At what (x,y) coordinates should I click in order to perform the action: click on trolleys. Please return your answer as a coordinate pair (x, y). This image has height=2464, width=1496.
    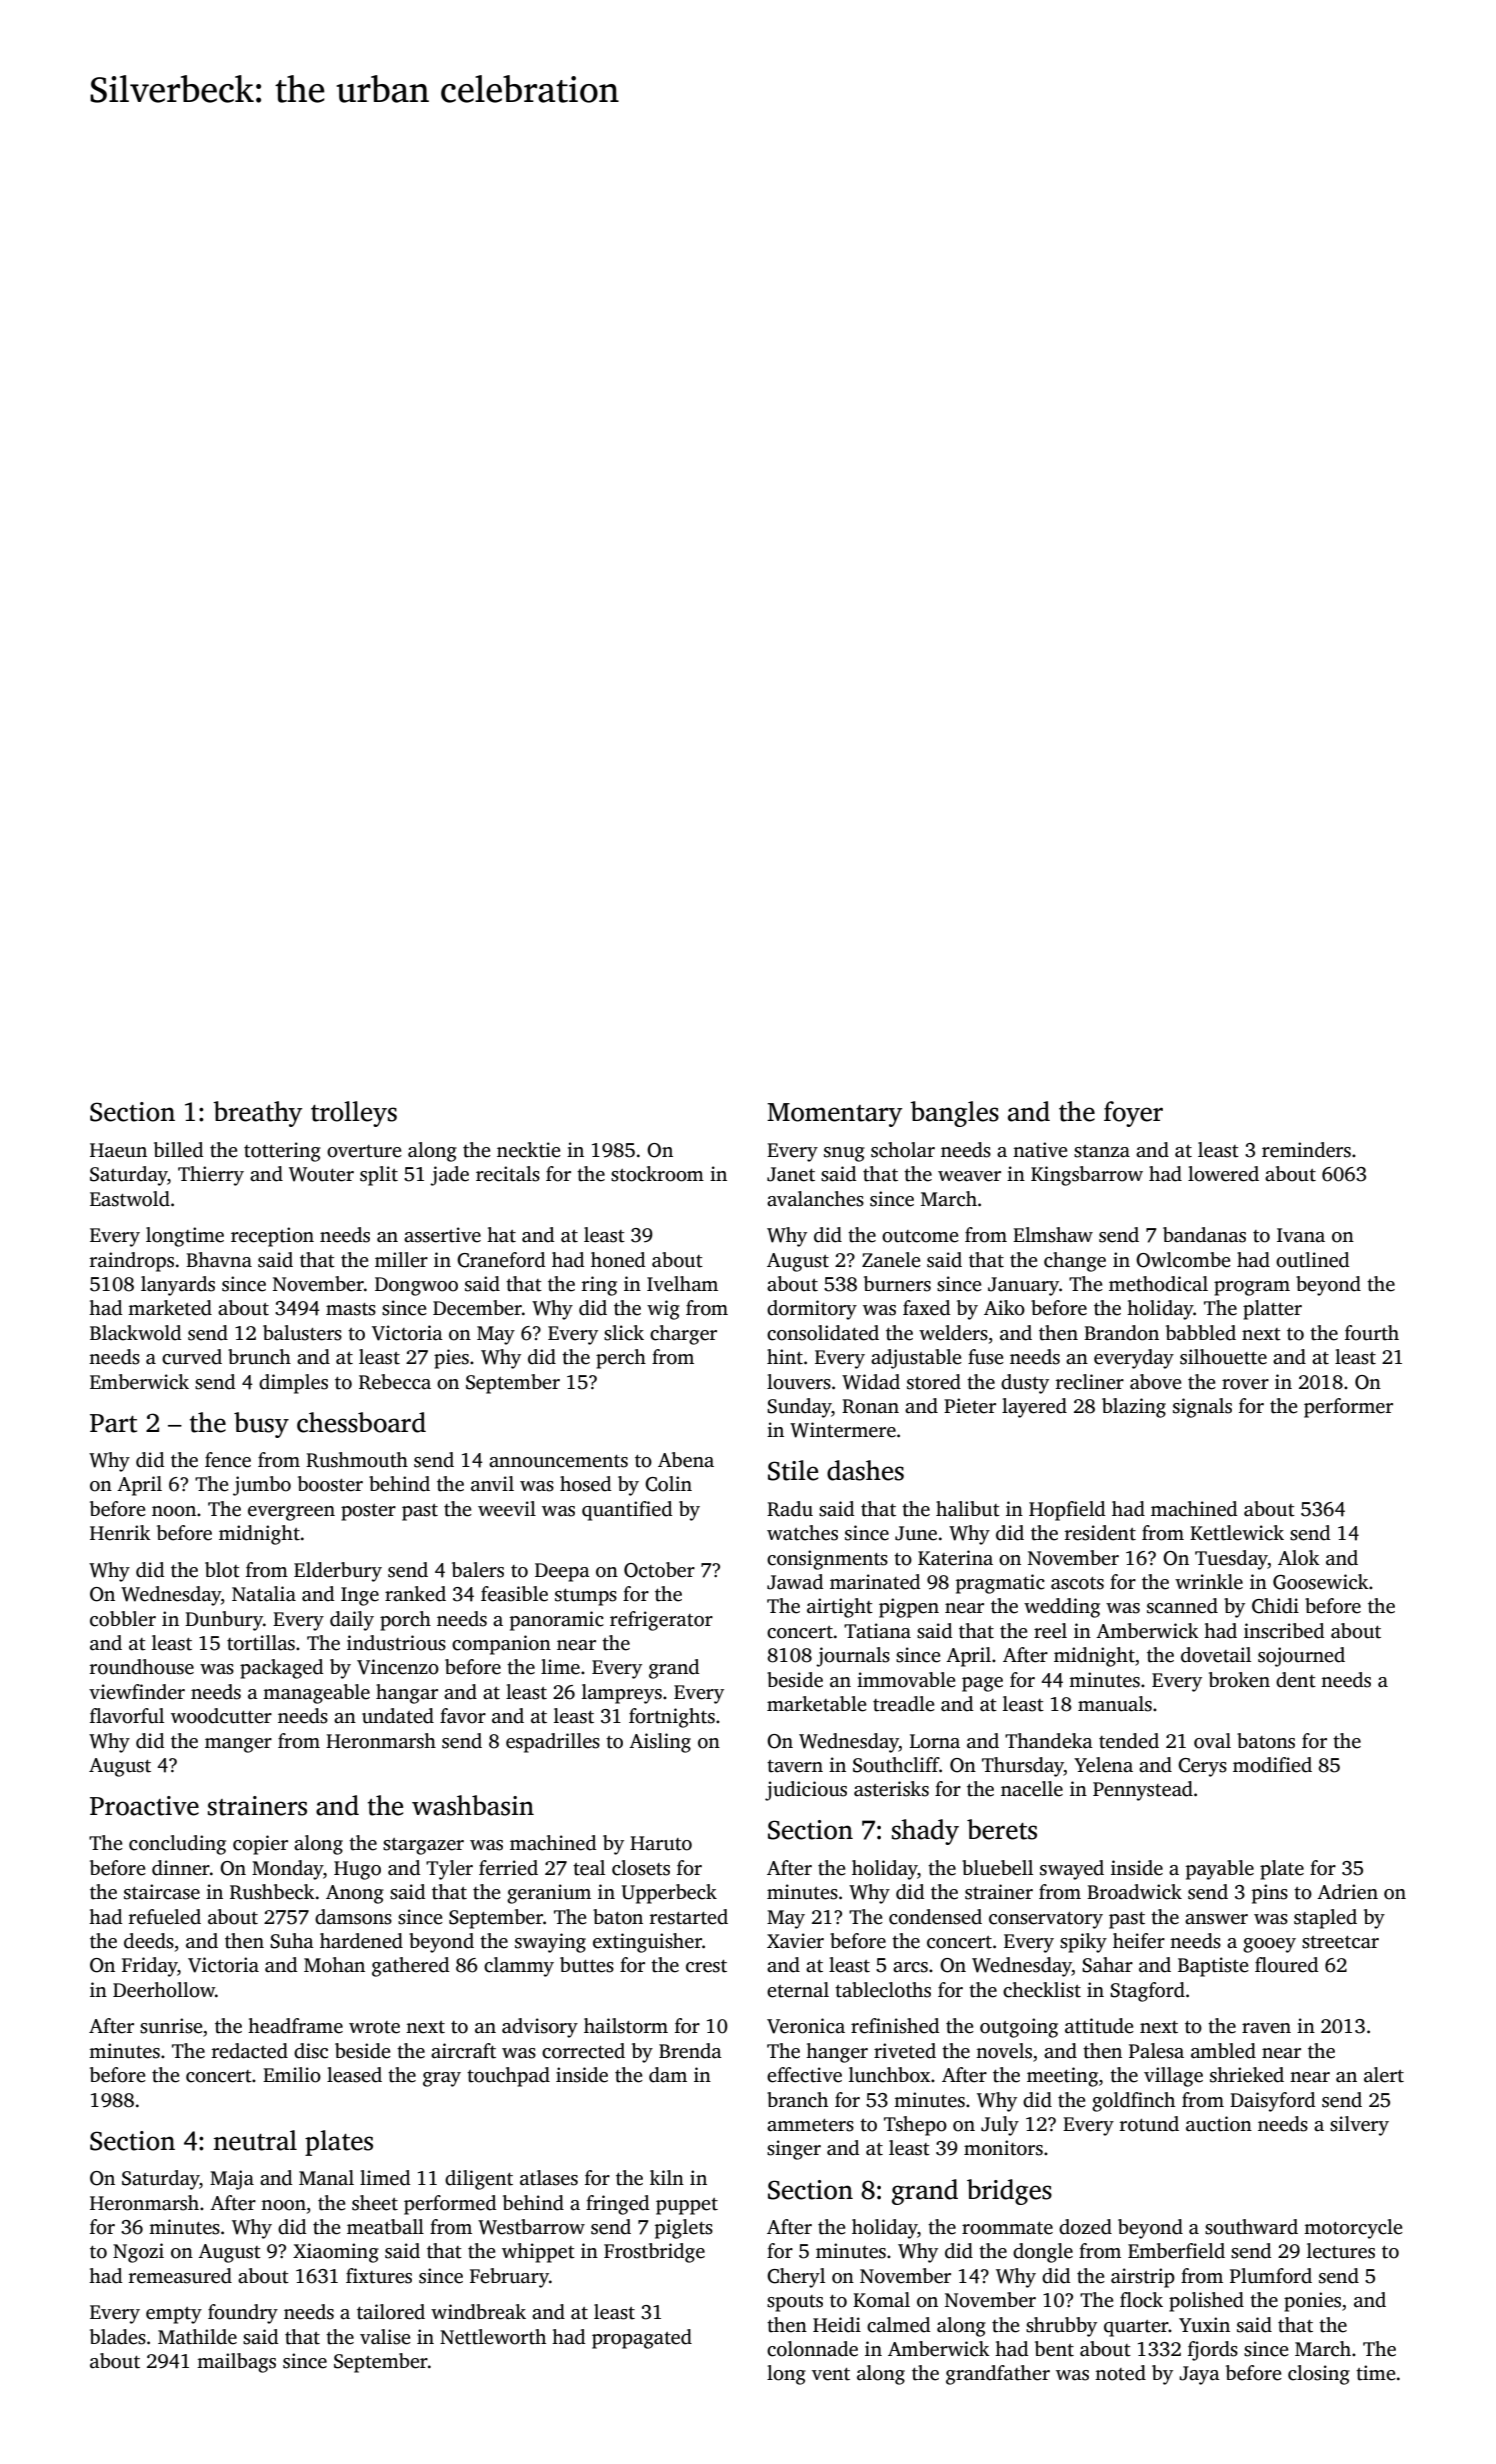
    Looking at the image, I should click on (354, 1114).
